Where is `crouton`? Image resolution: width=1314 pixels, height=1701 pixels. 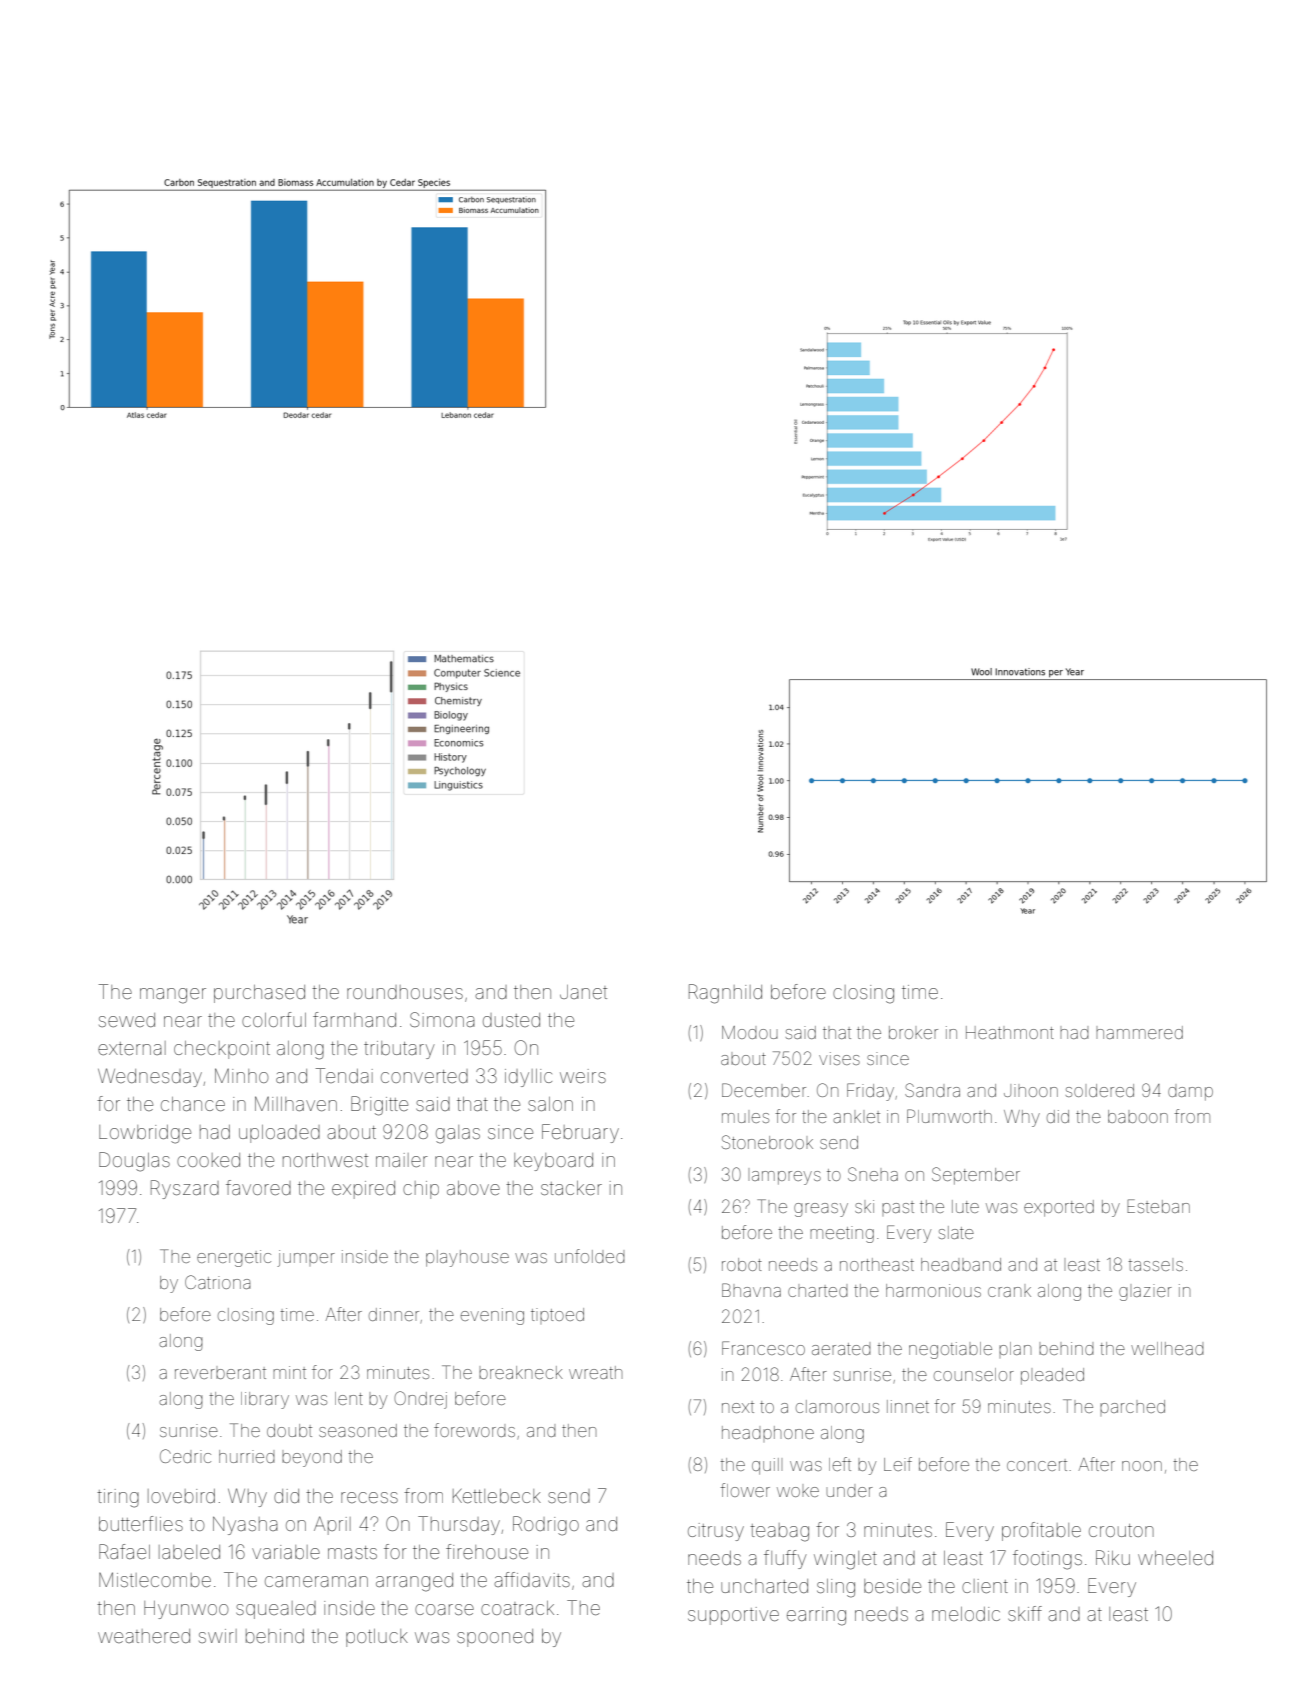 crouton is located at coordinates (1121, 1530).
